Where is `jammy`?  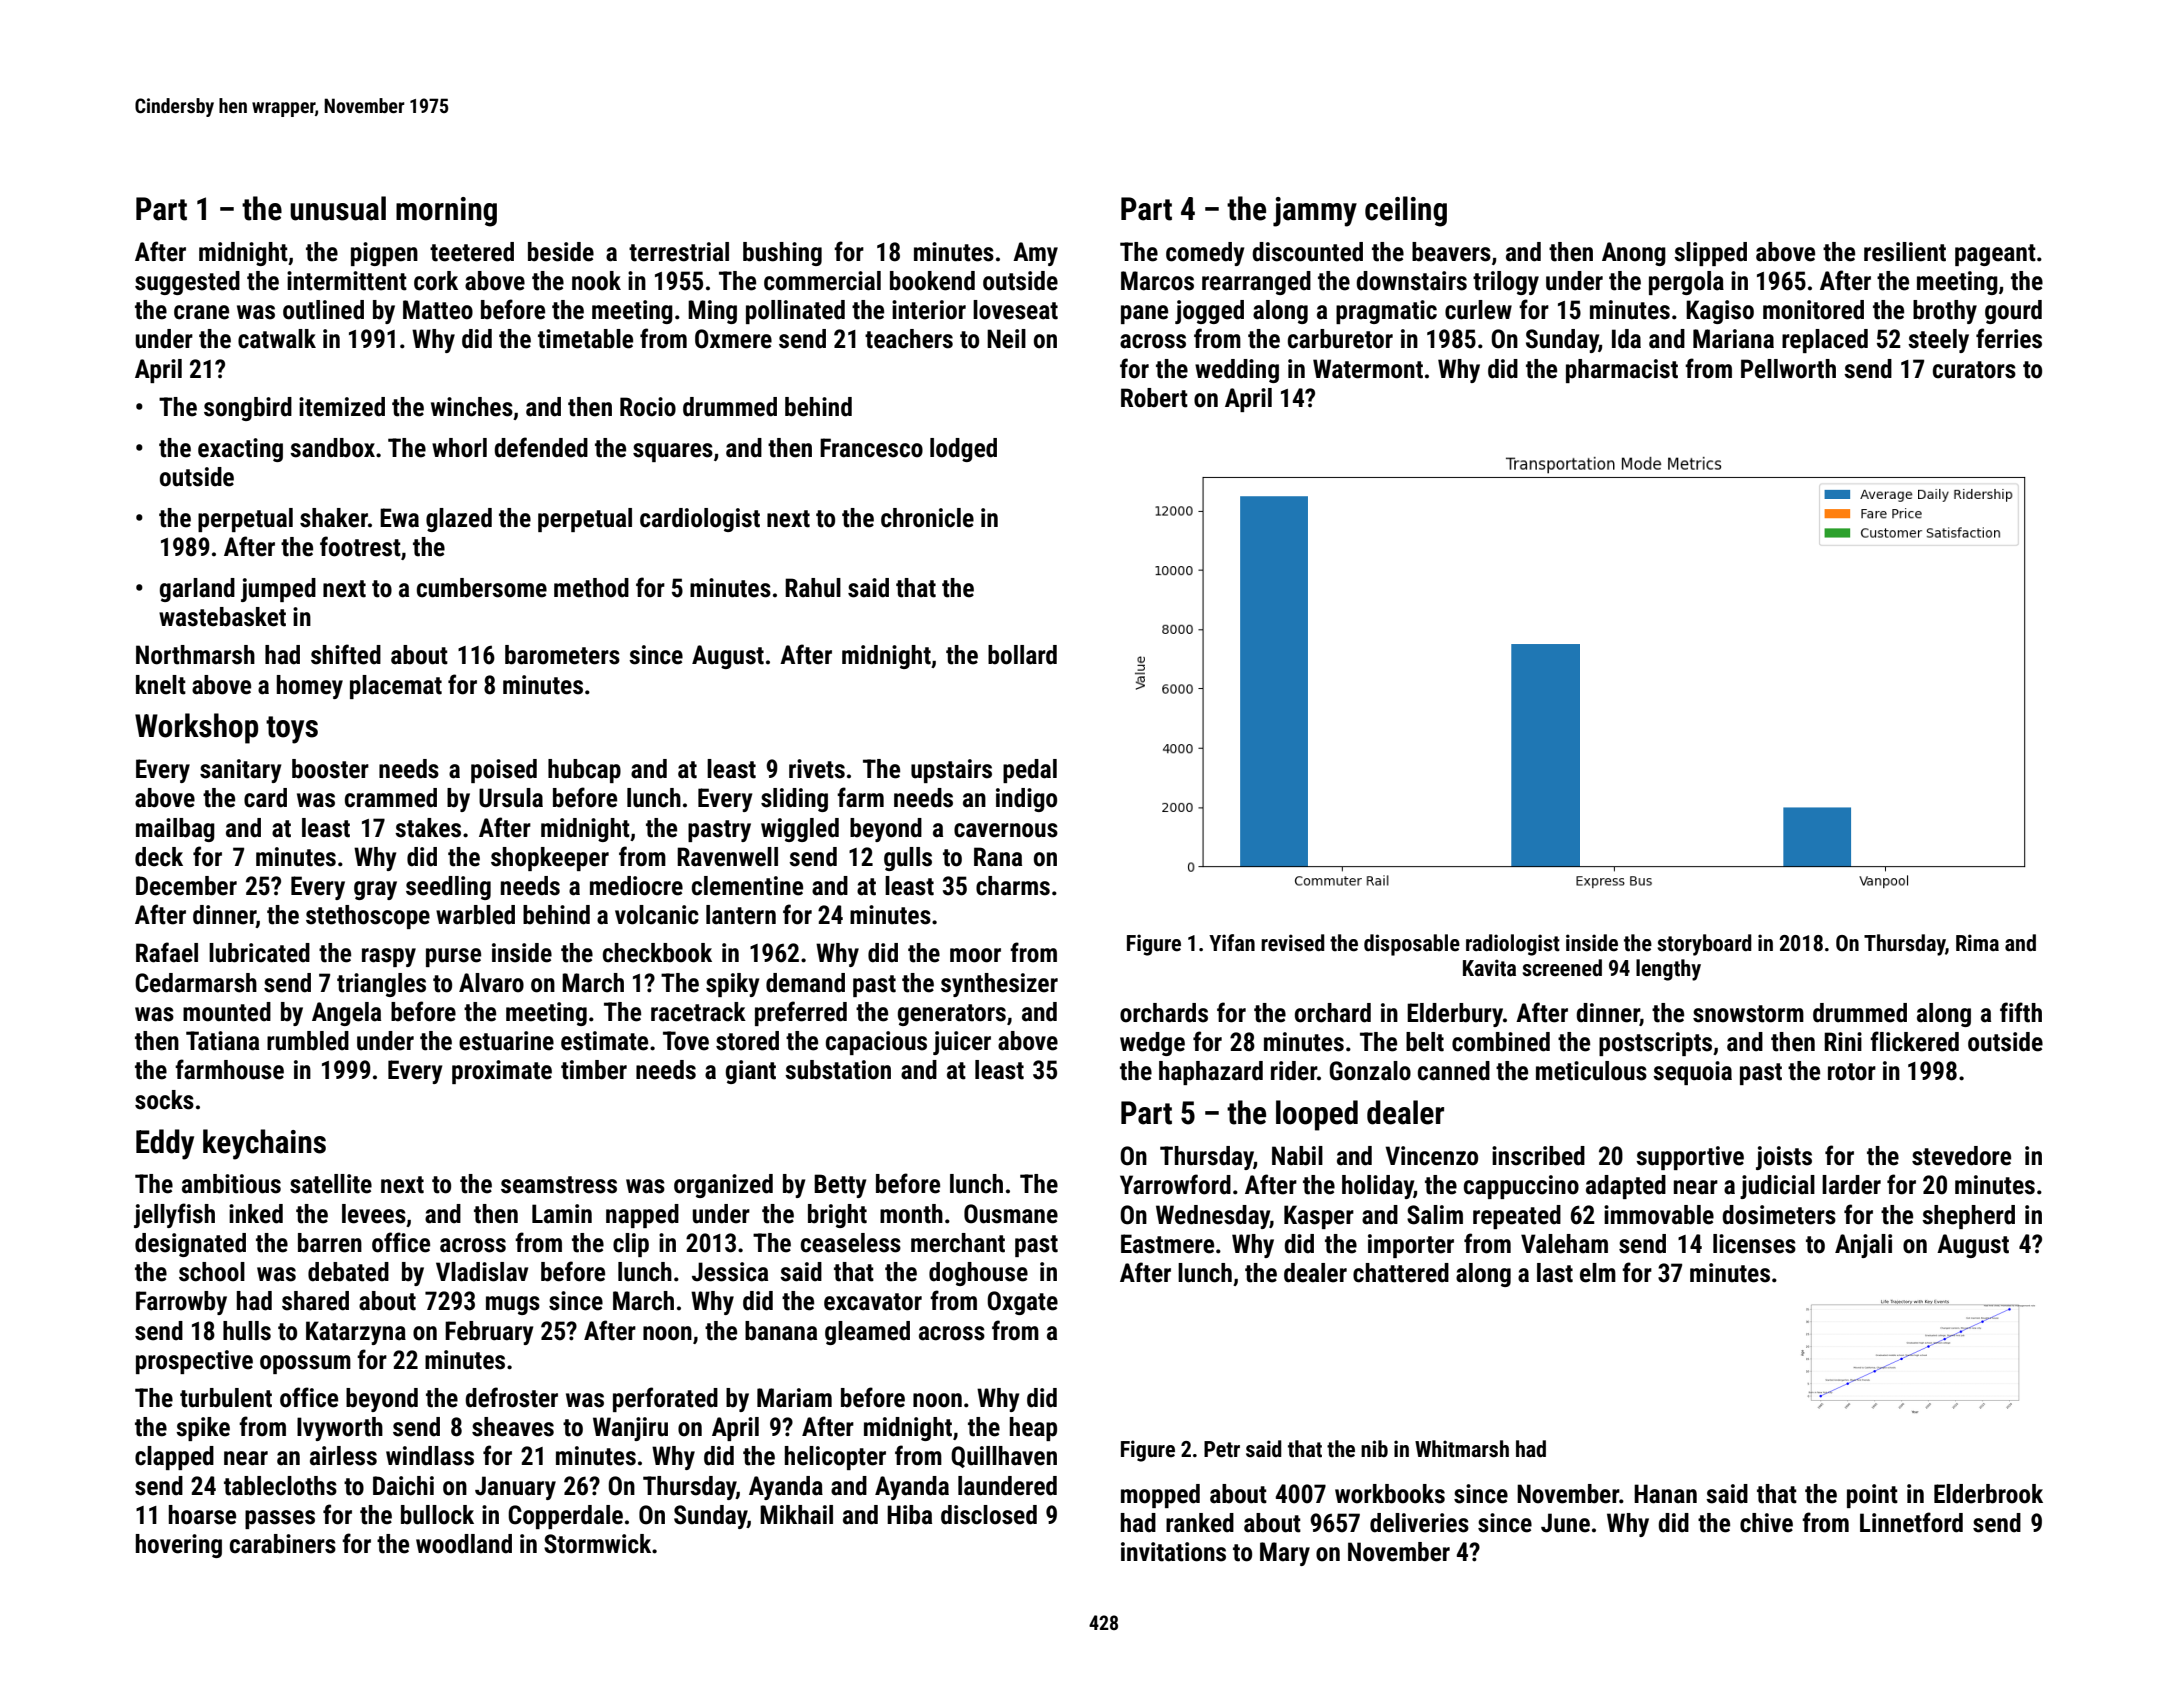
jammy is located at coordinates (1315, 212).
